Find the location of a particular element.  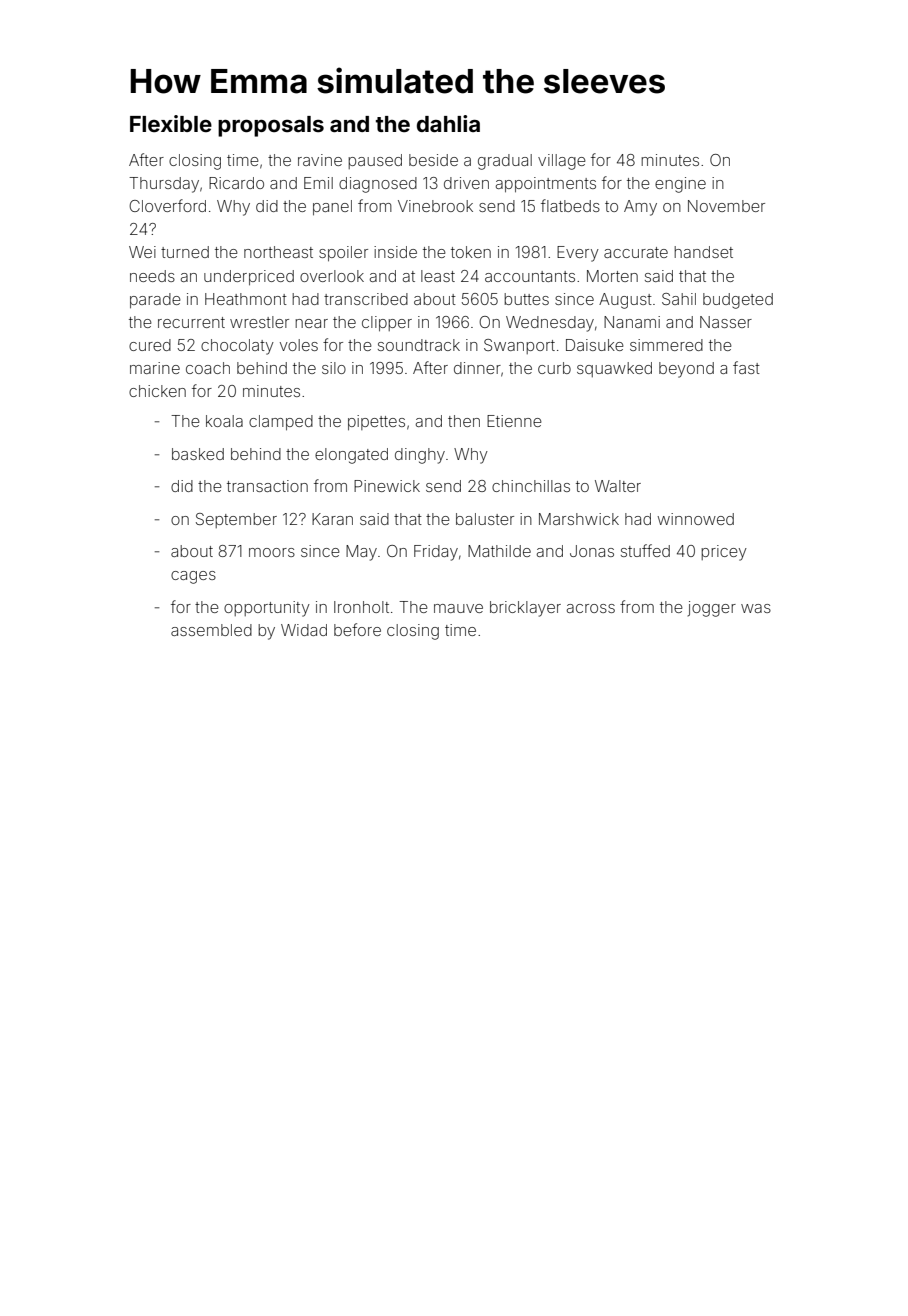

September is located at coordinates (236, 520).
